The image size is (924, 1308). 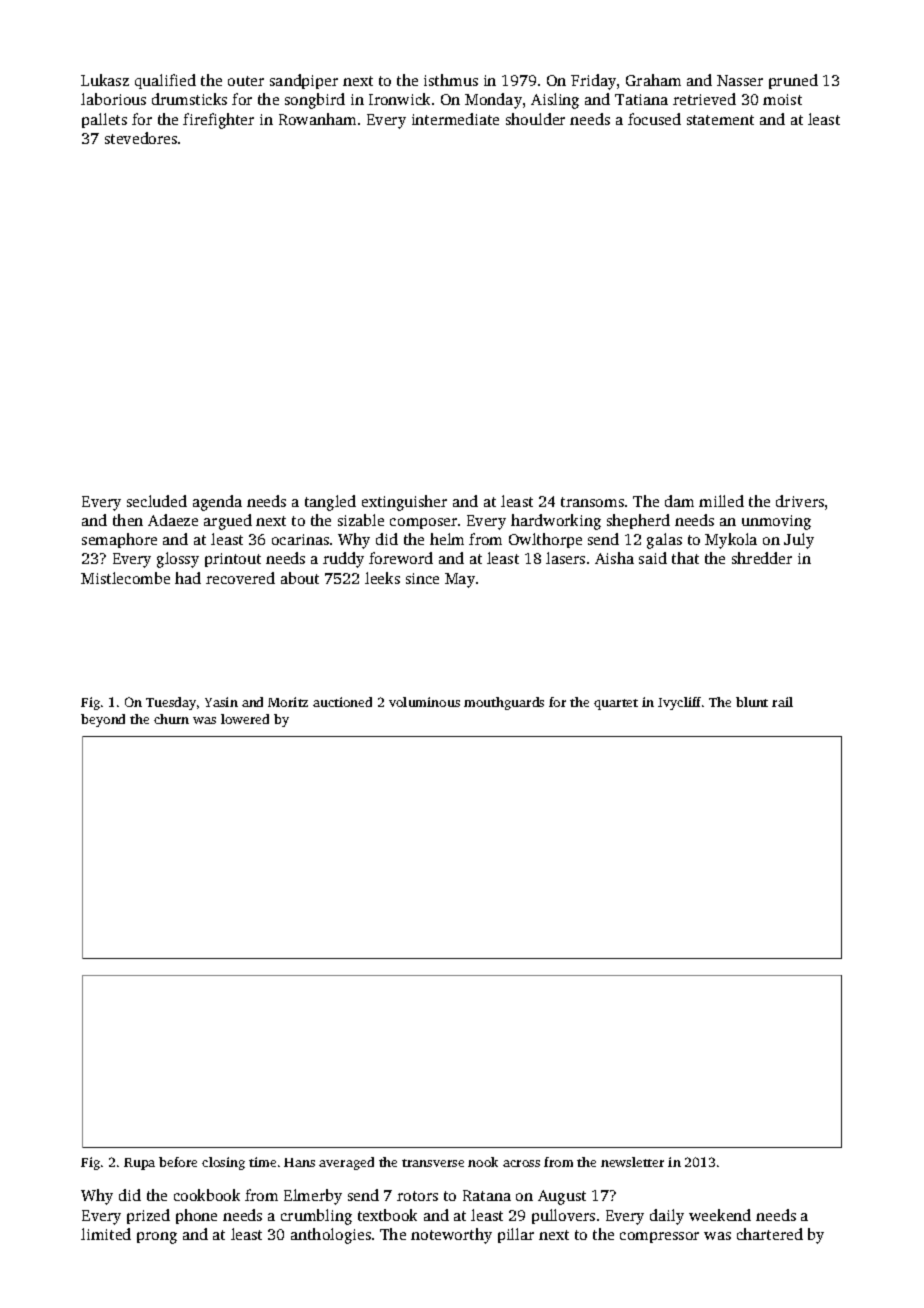 I want to click on shredder, so click(x=762, y=558).
